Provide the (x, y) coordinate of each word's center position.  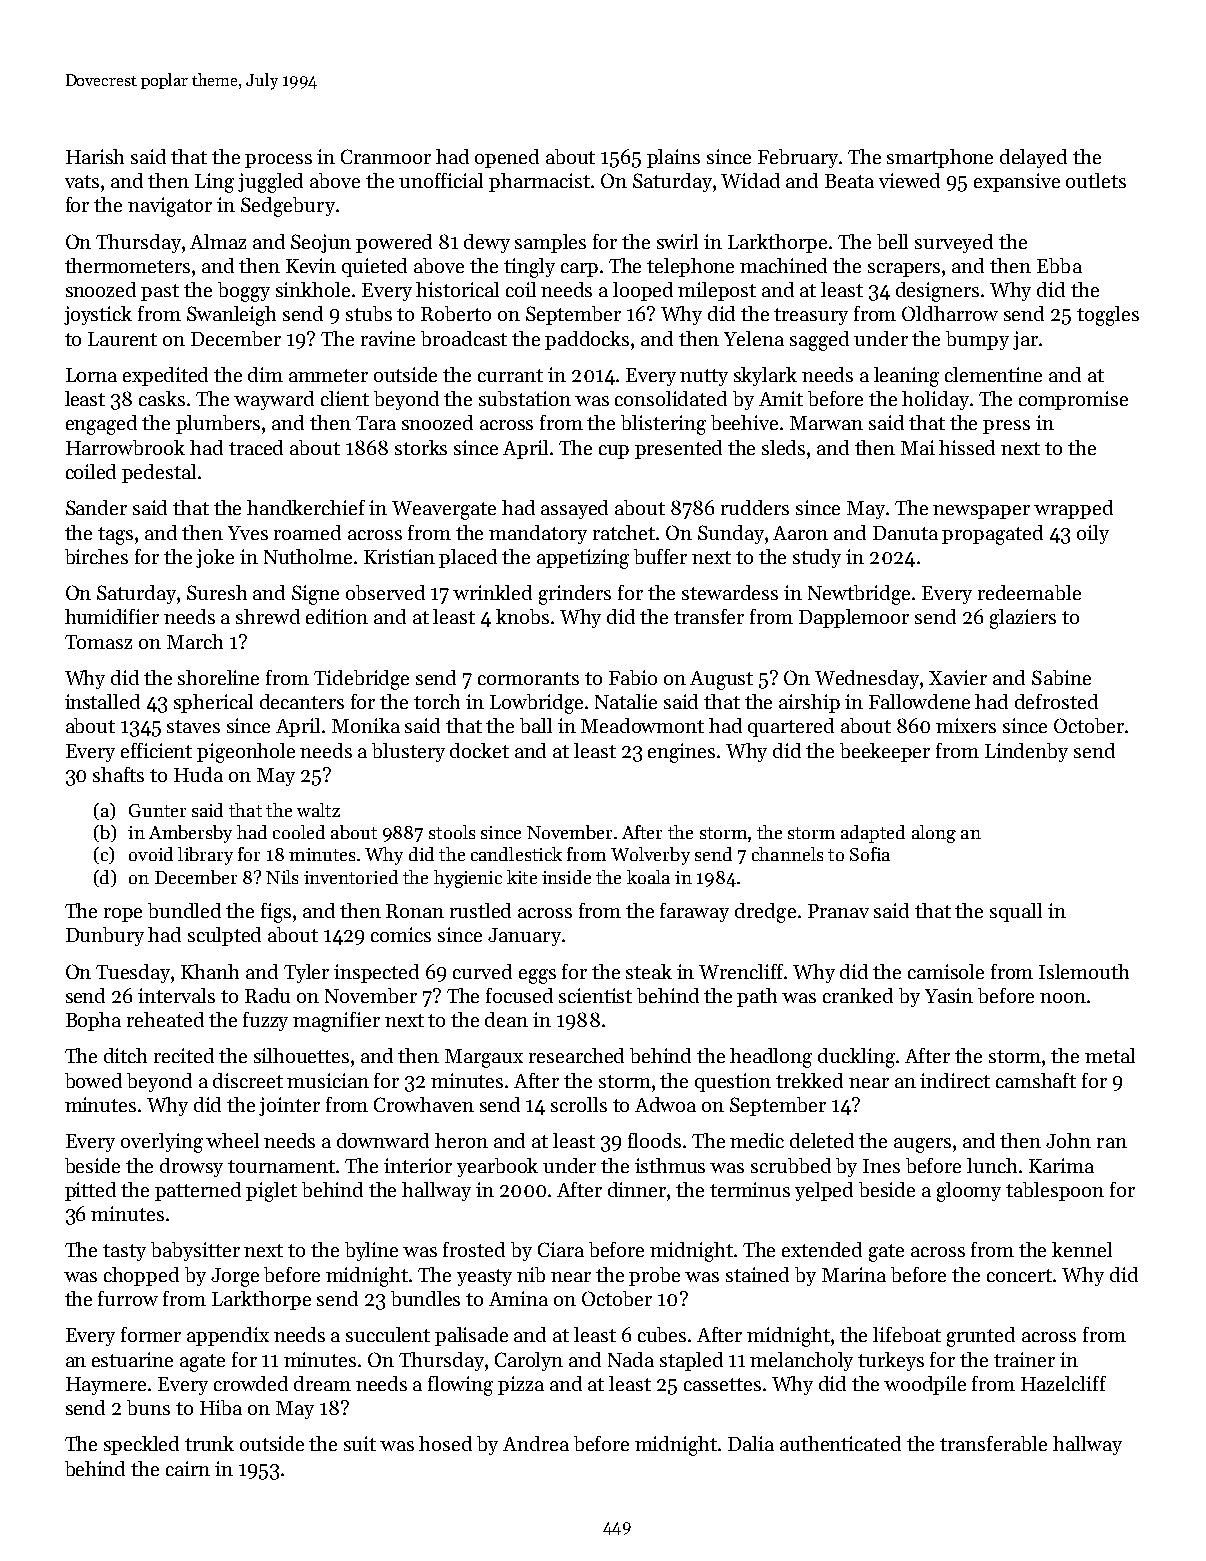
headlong (771, 1058)
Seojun (321, 243)
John (1068, 1140)
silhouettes (301, 1055)
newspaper (981, 512)
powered (394, 243)
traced (256, 447)
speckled (141, 1445)
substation (525, 398)
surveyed (954, 243)
